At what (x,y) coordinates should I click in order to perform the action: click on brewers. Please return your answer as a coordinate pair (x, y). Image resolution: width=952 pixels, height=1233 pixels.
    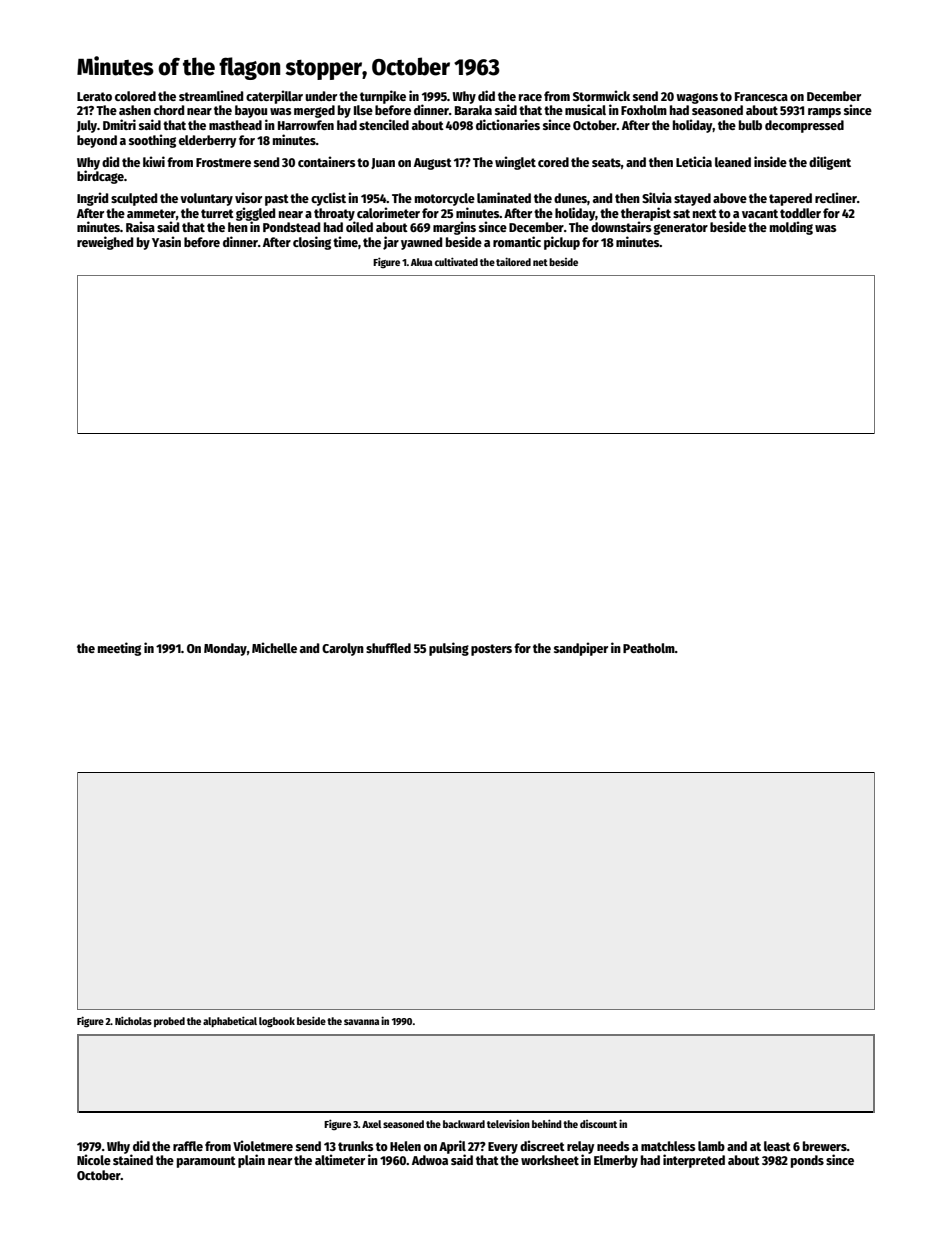
    Looking at the image, I should click on (825, 1146).
